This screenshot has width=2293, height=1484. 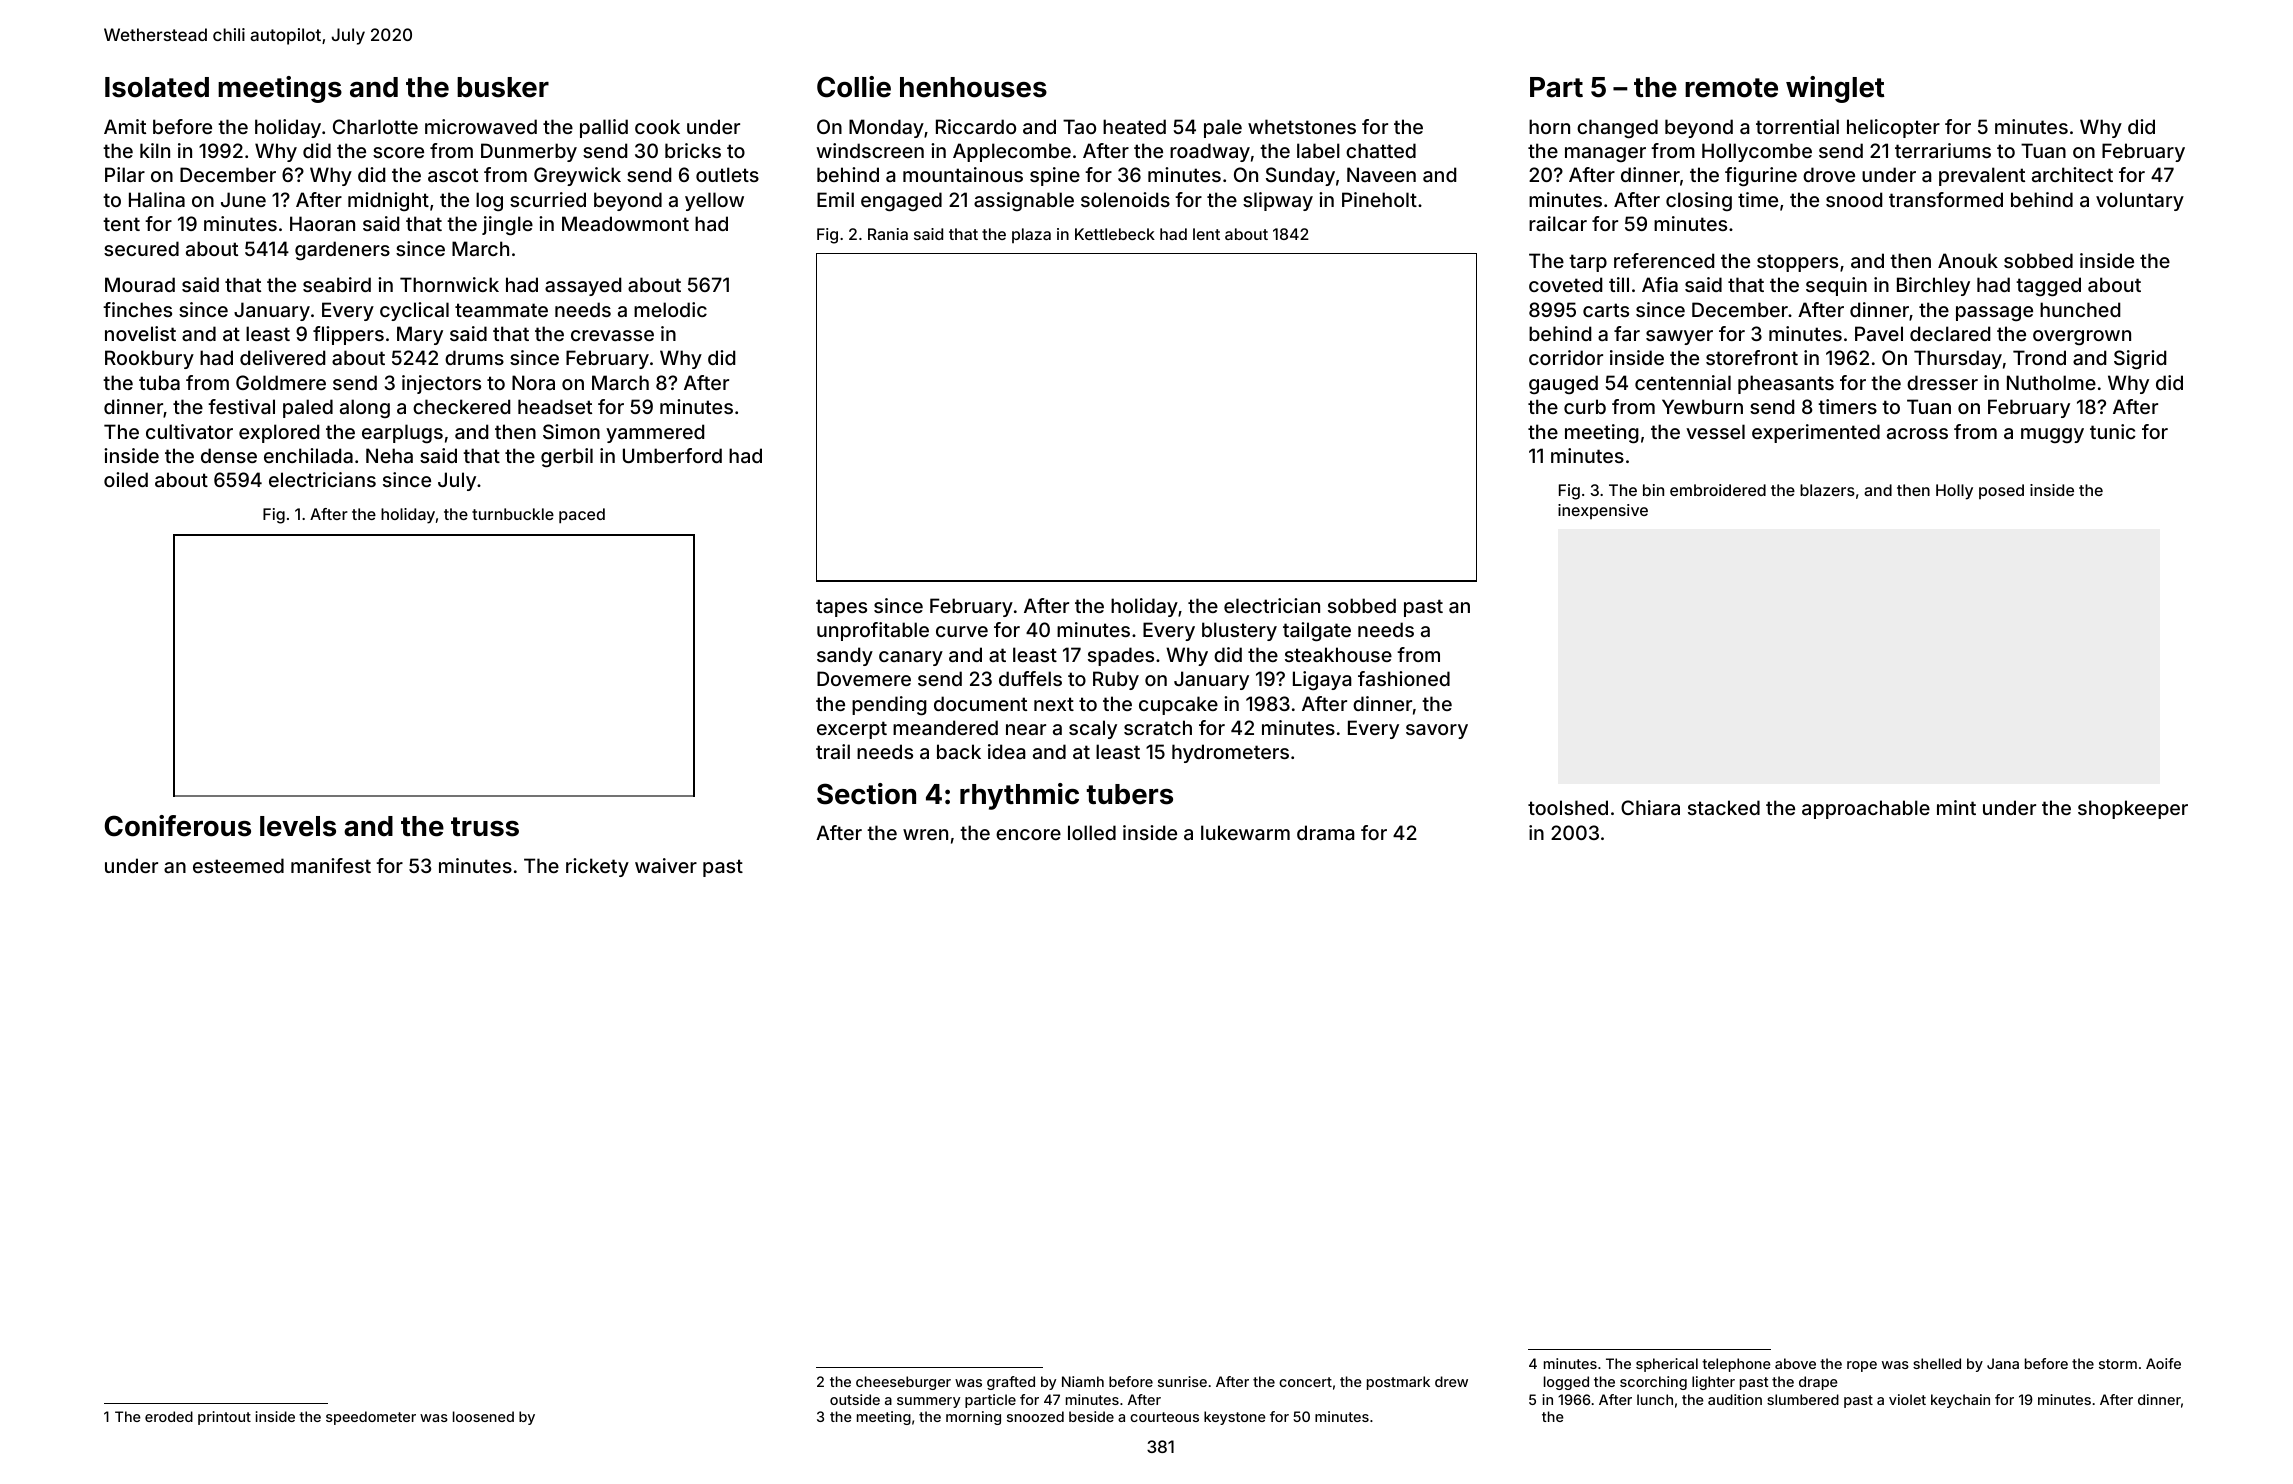 What do you see at coordinates (1326, 832) in the screenshot?
I see `drama` at bounding box center [1326, 832].
